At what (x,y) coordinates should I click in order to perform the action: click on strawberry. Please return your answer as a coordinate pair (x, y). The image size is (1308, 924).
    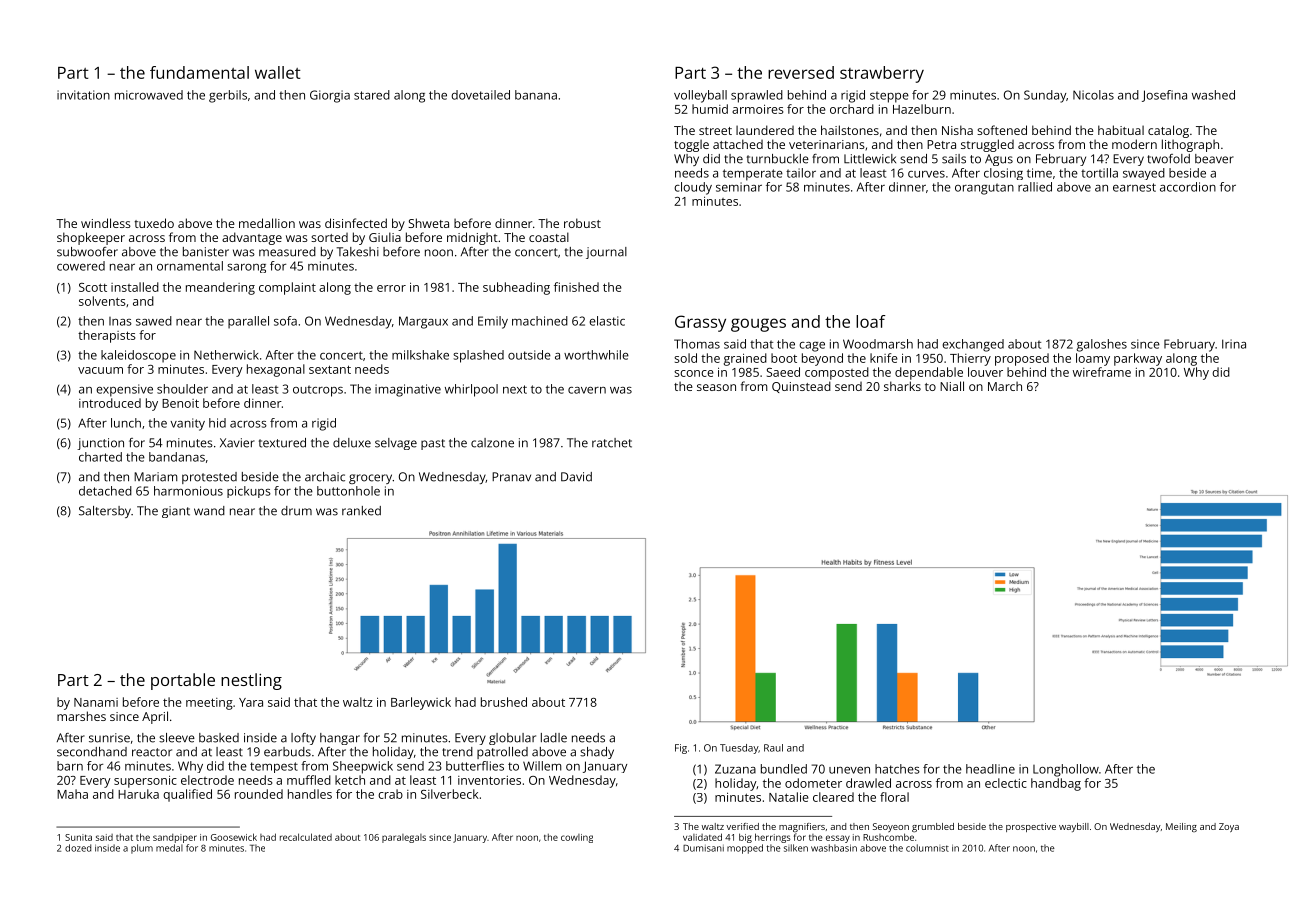
    Looking at the image, I should click on (882, 74).
